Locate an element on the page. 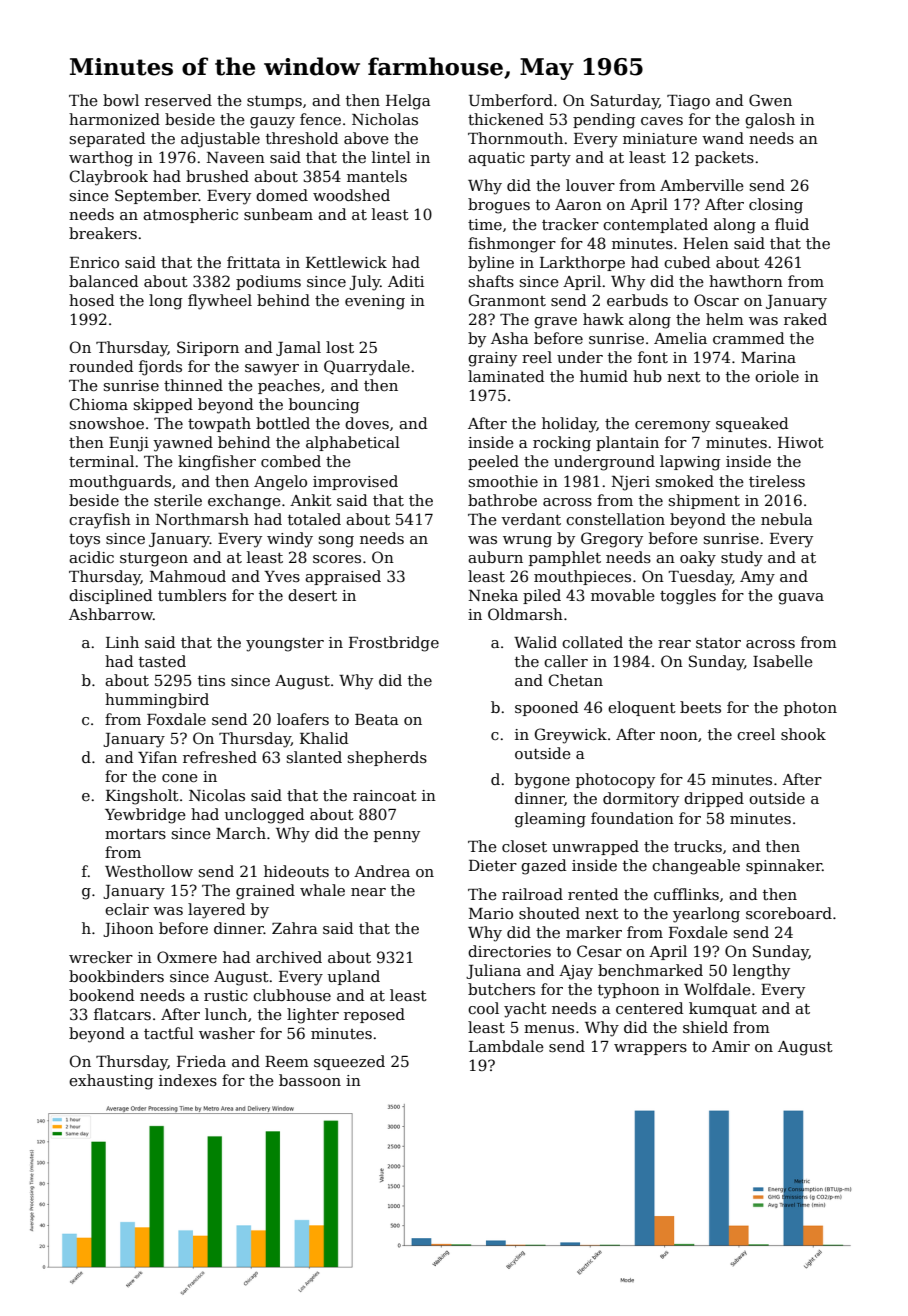 This image has width=908, height=1316. squeezed is located at coordinates (349, 1062).
